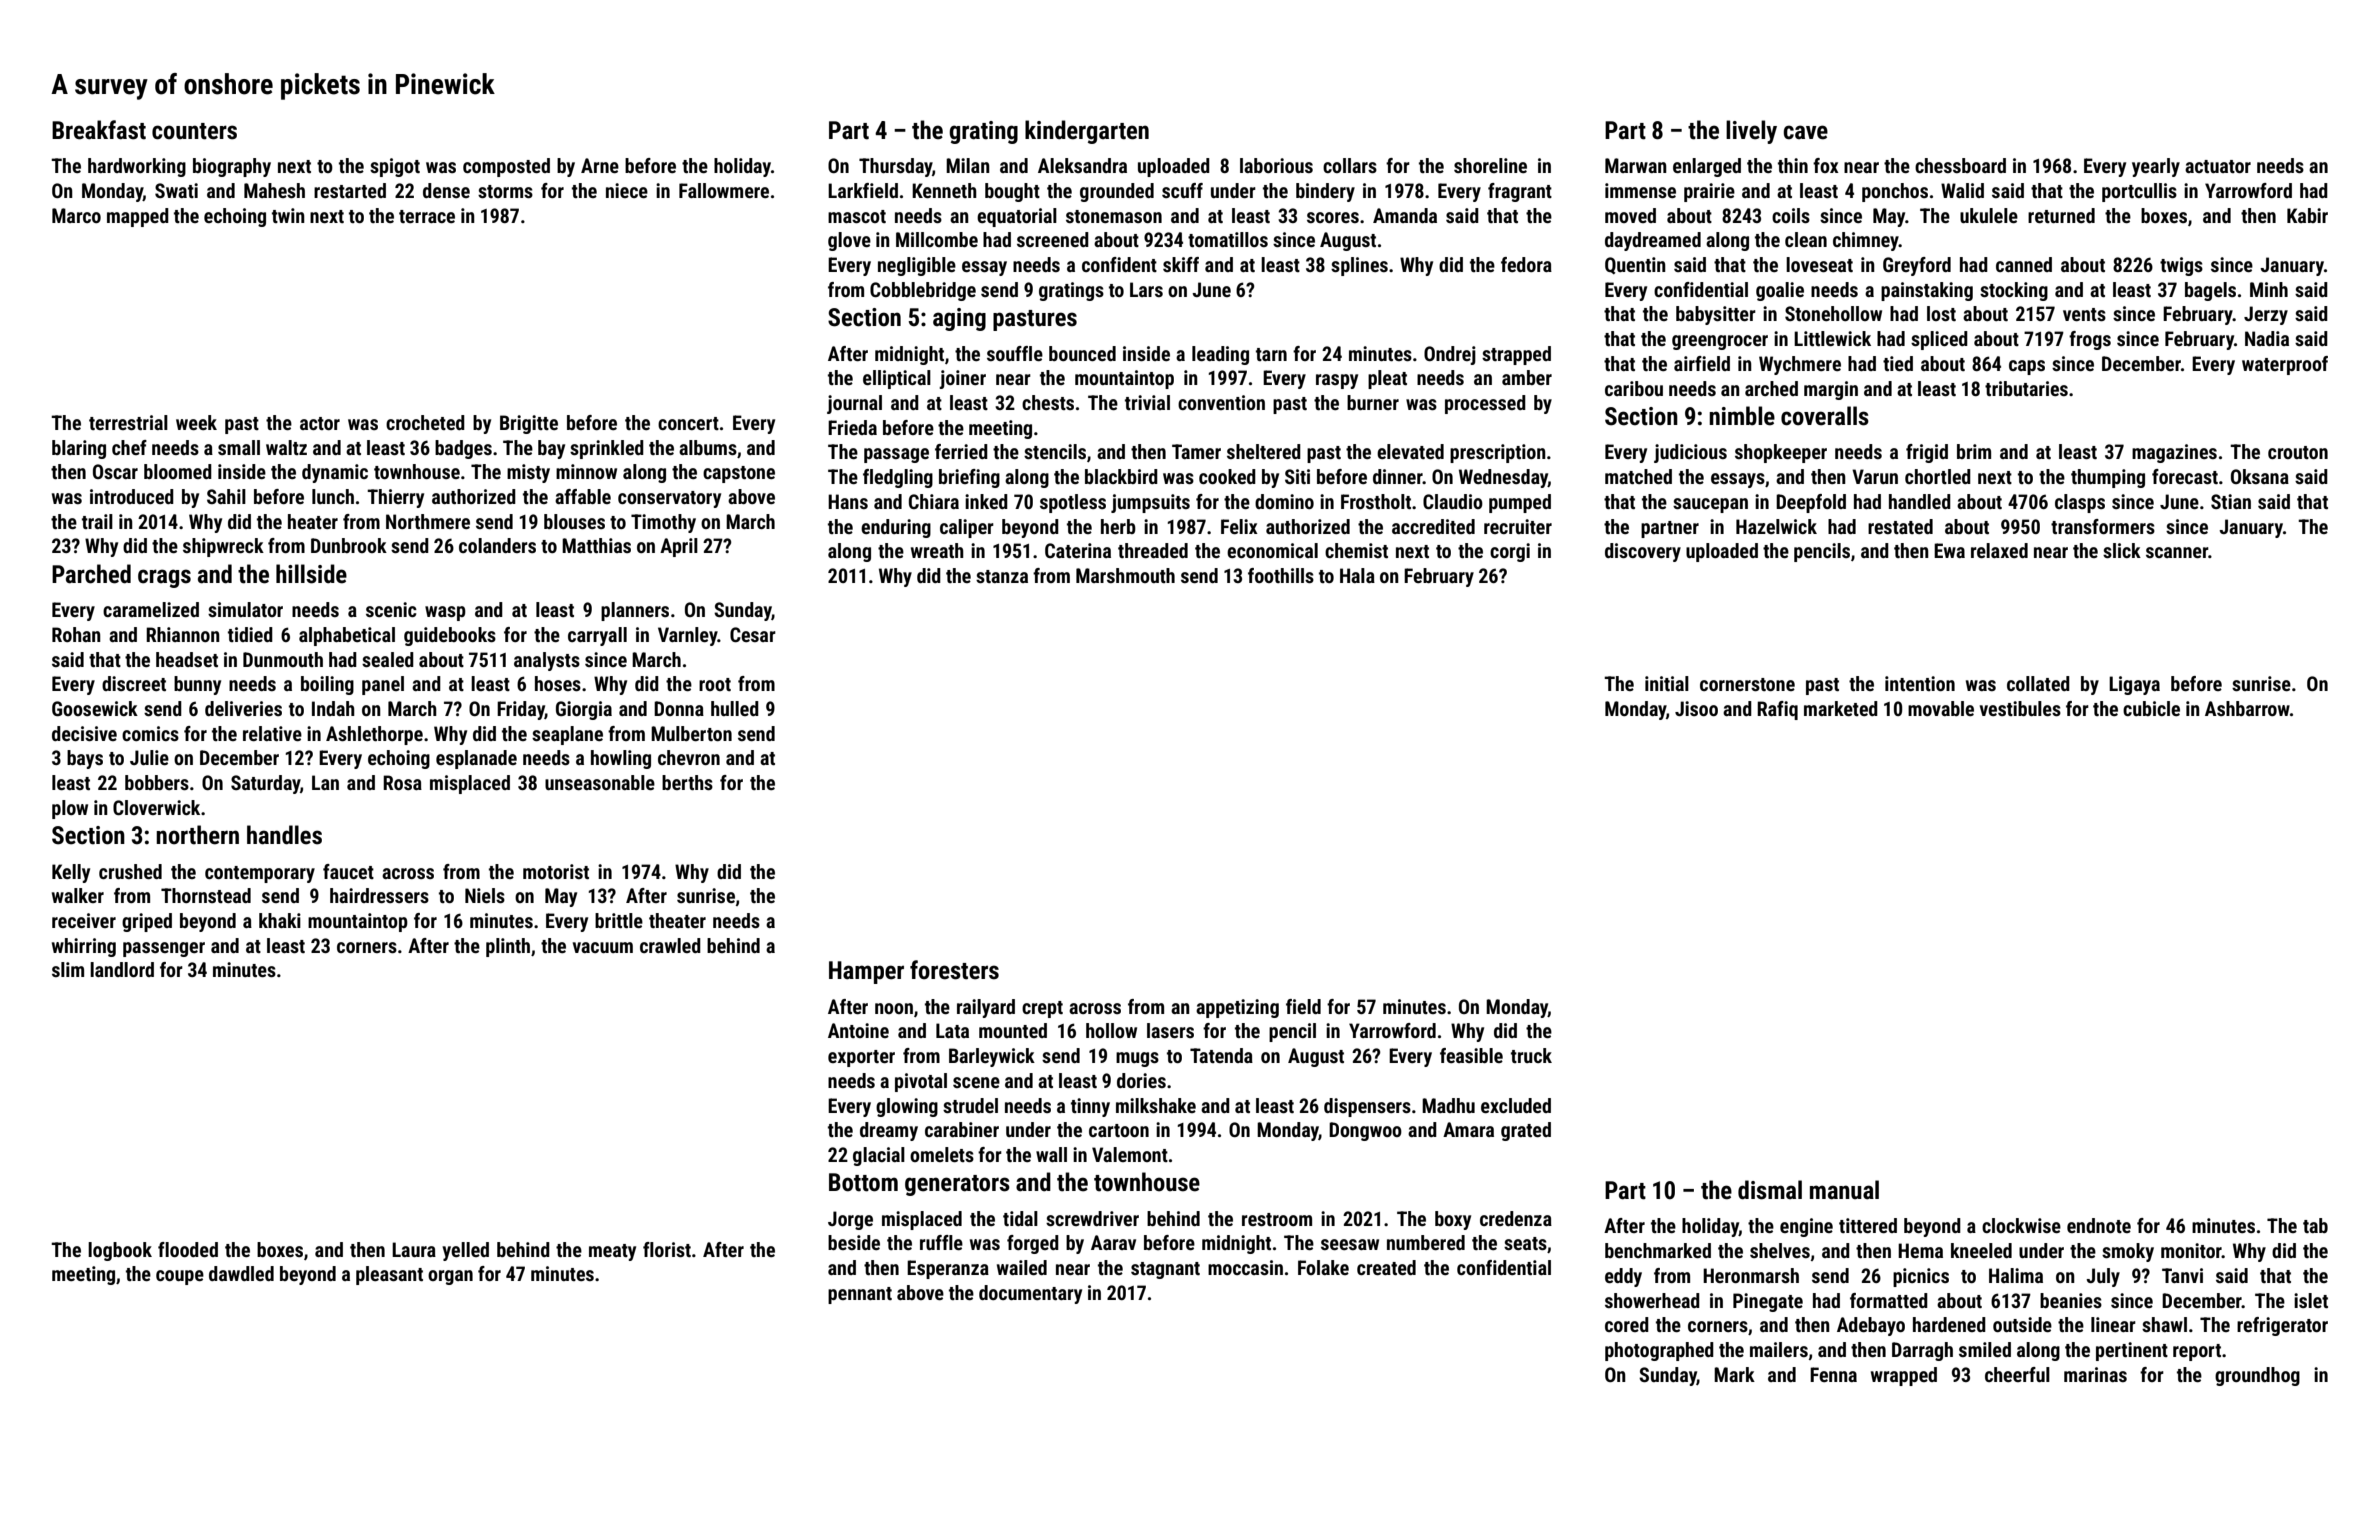 The height and width of the screenshot is (1540, 2380). Describe the element at coordinates (180, 1277) in the screenshot. I see `coupe` at that location.
